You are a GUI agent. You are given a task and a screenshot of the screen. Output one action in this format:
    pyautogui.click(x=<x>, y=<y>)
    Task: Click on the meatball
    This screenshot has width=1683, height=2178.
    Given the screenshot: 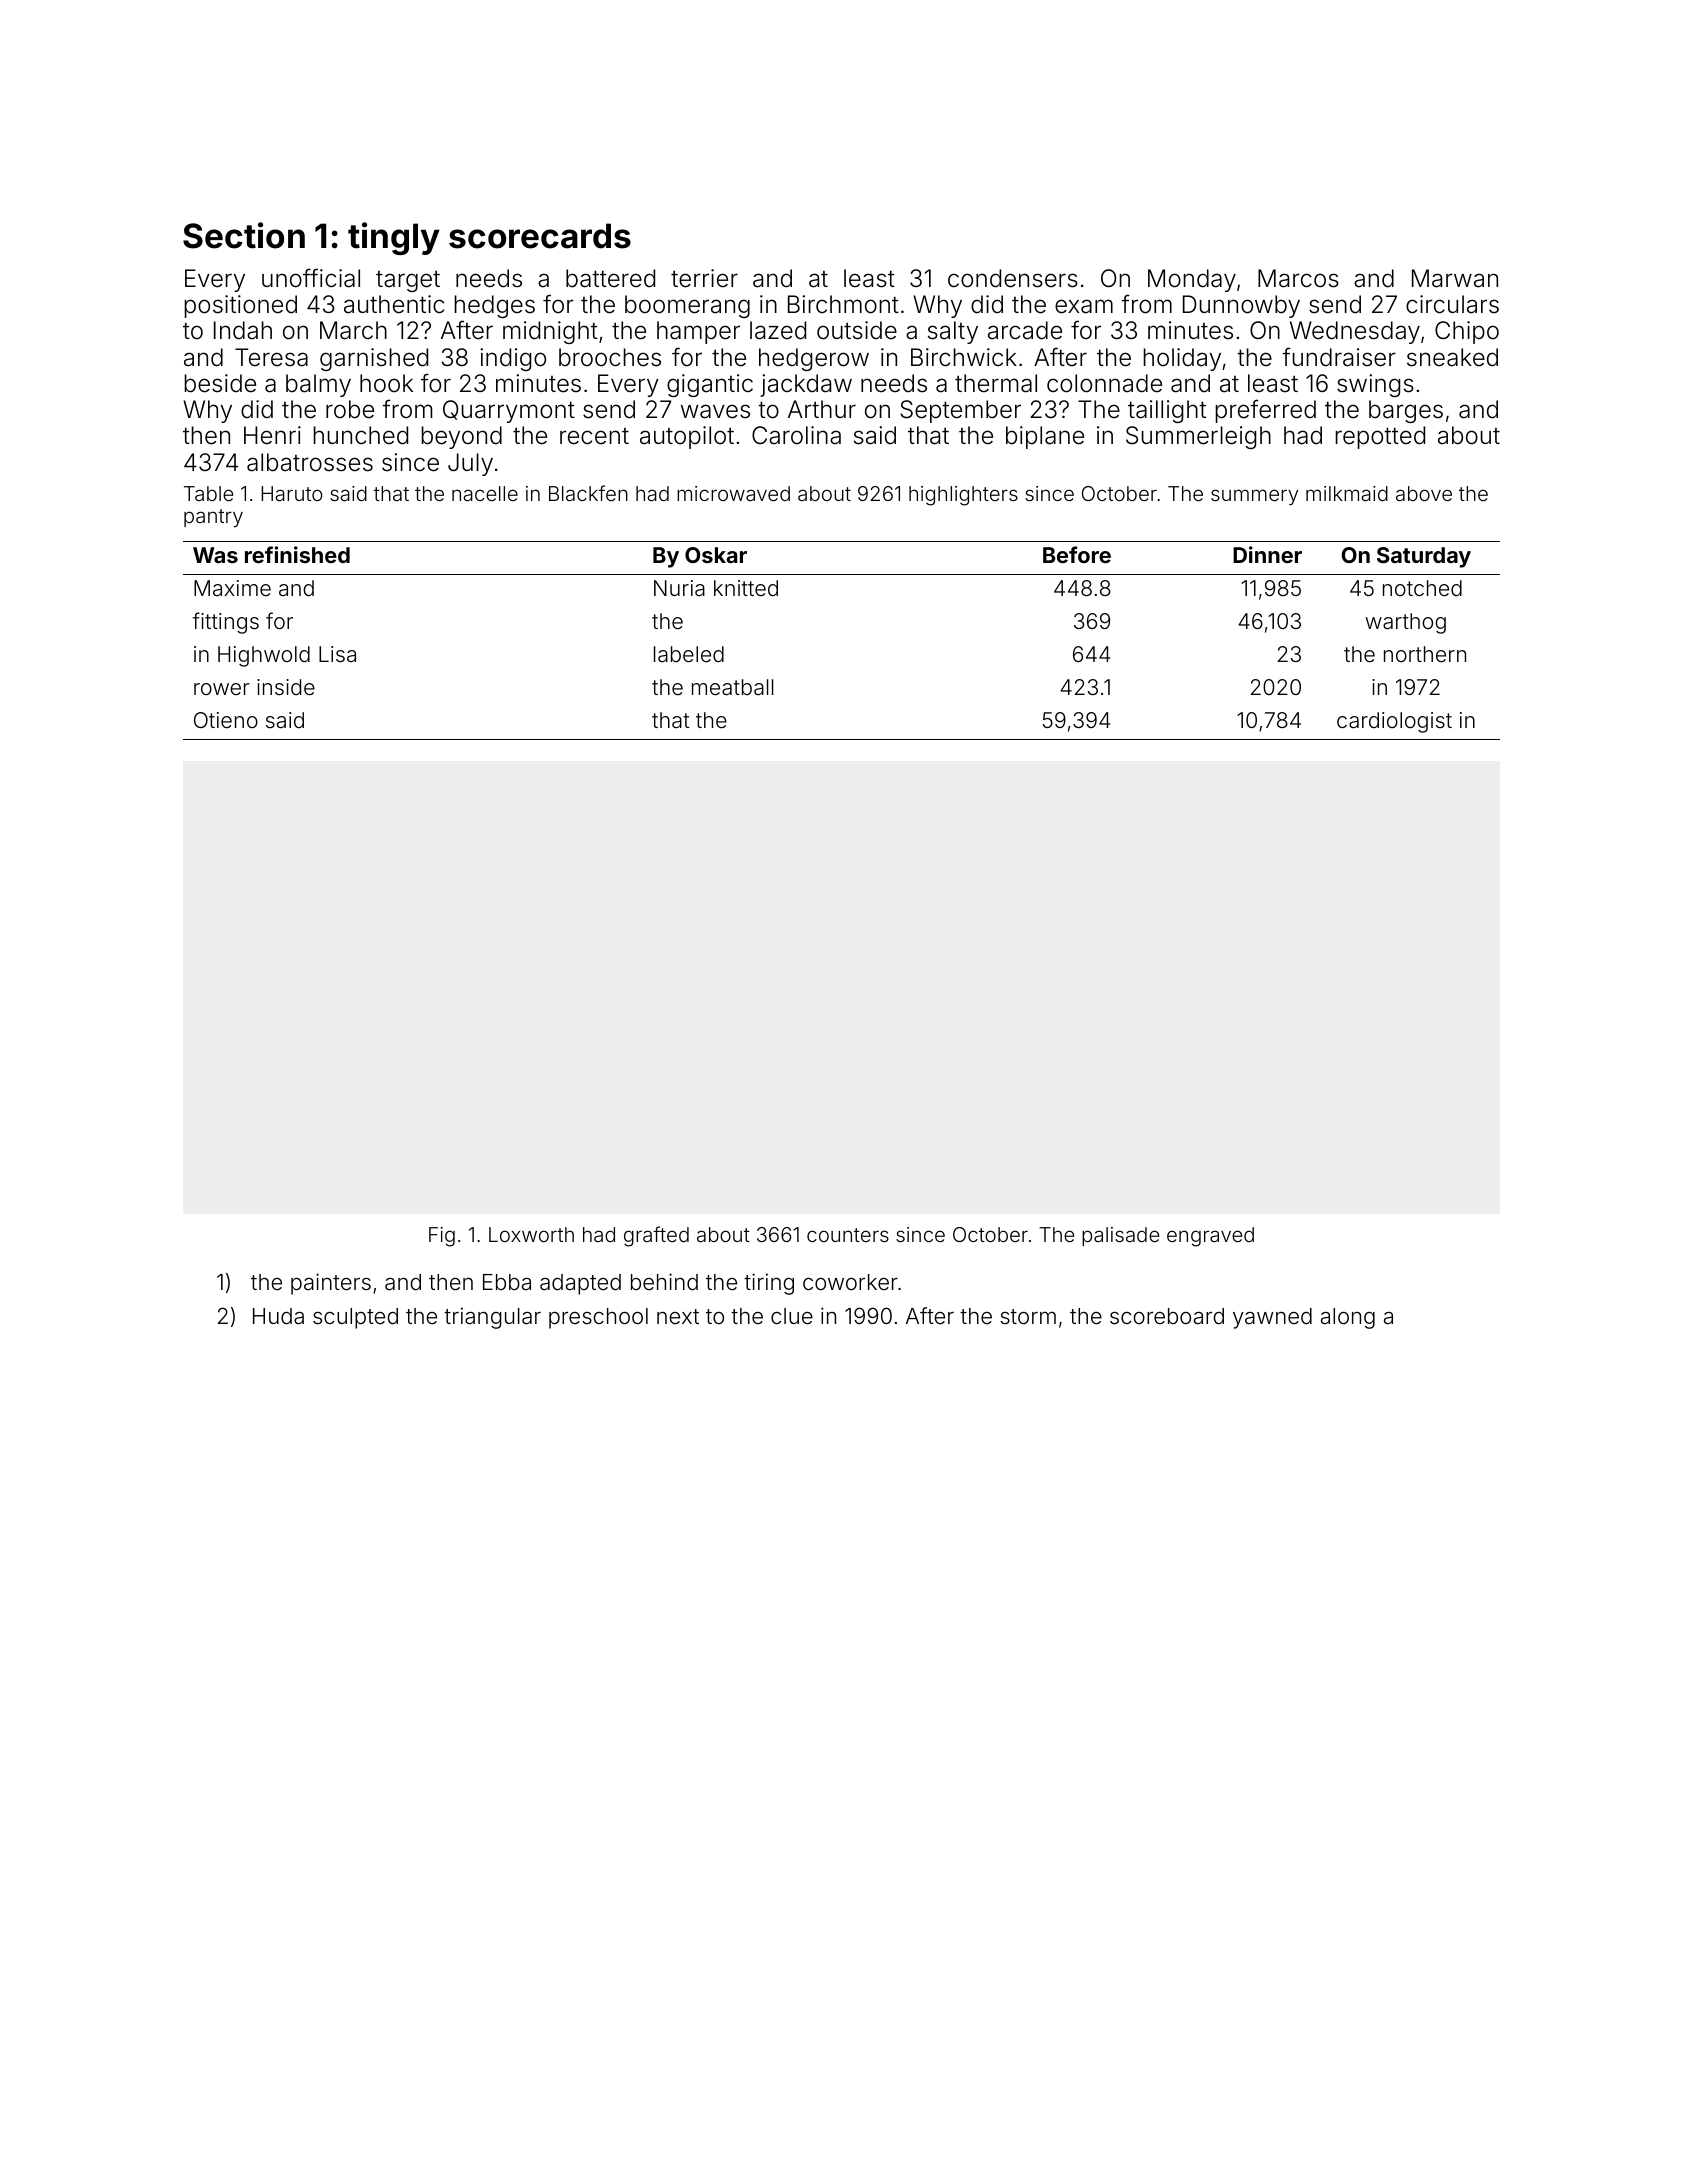 What is the action you would take?
    pyautogui.click(x=733, y=687)
